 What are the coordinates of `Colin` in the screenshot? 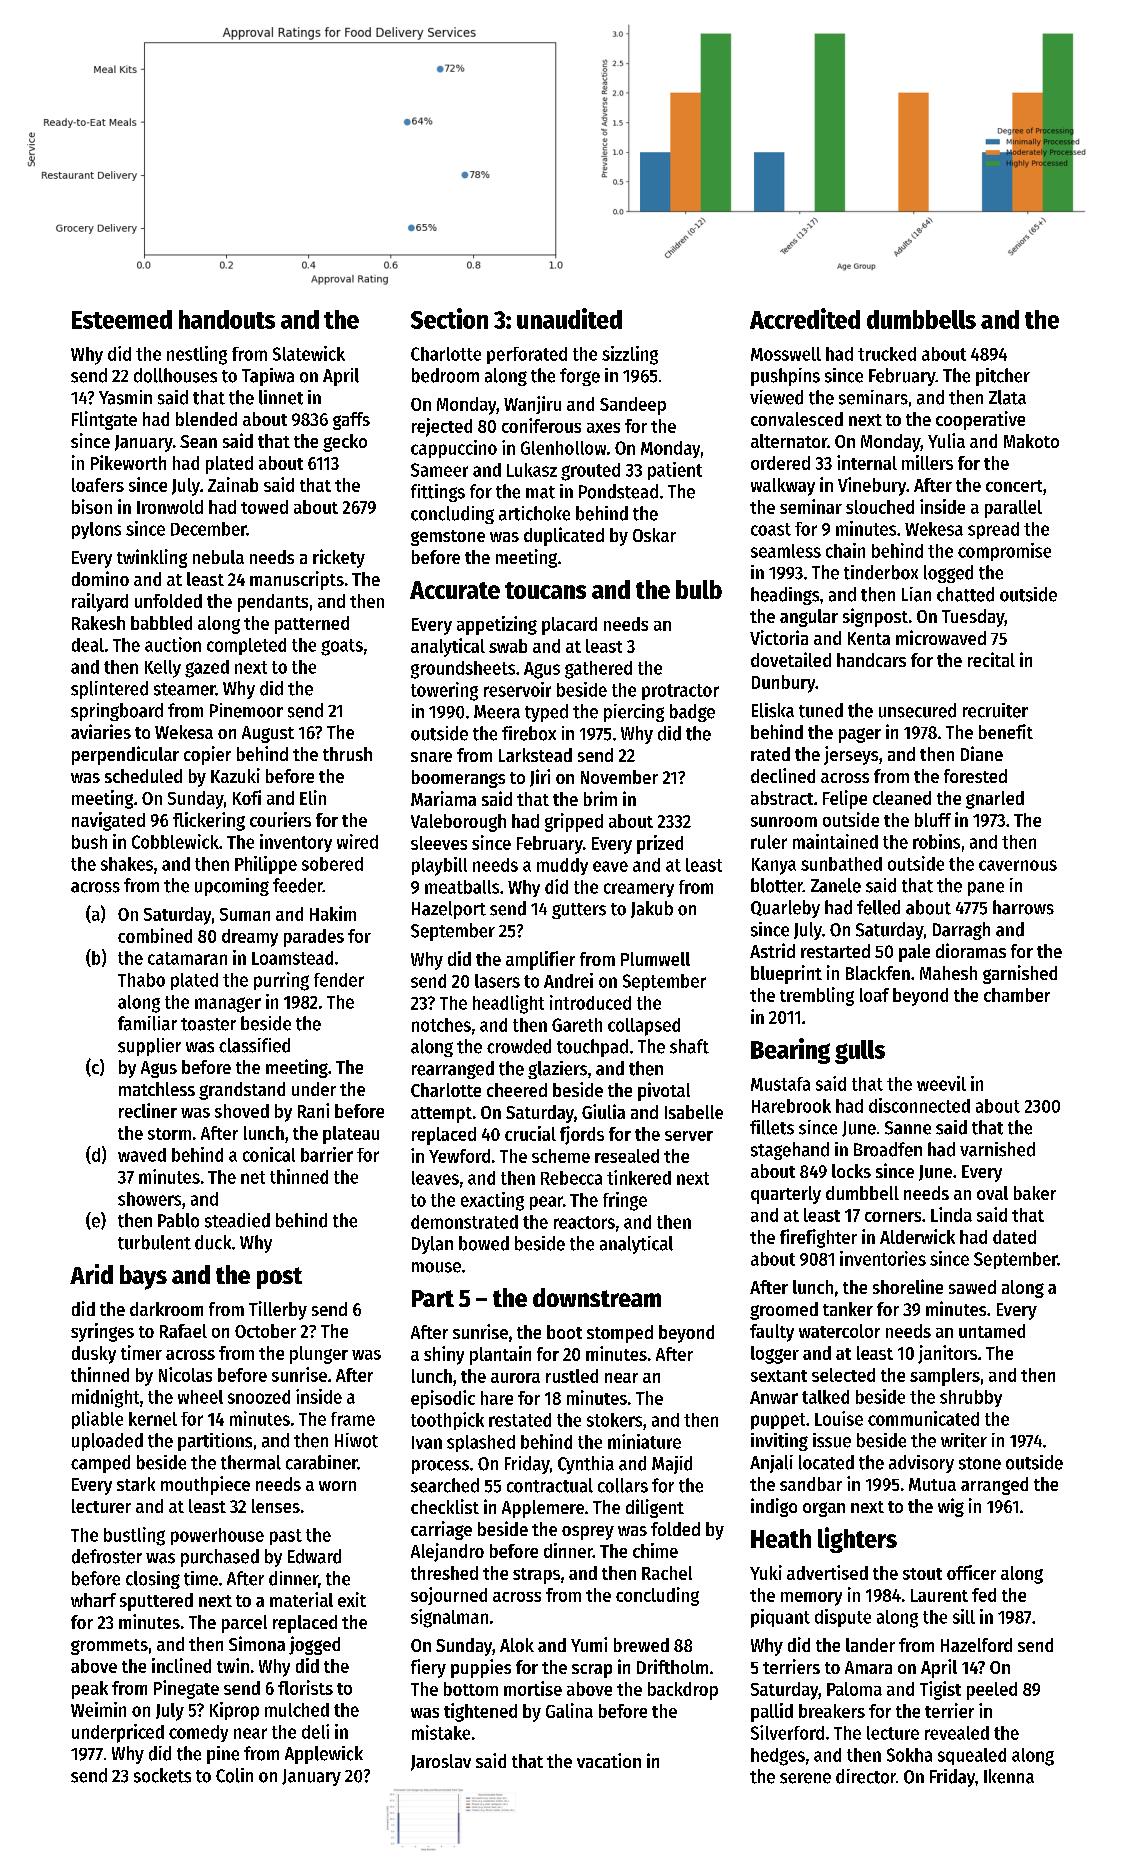 It's located at (234, 1775).
